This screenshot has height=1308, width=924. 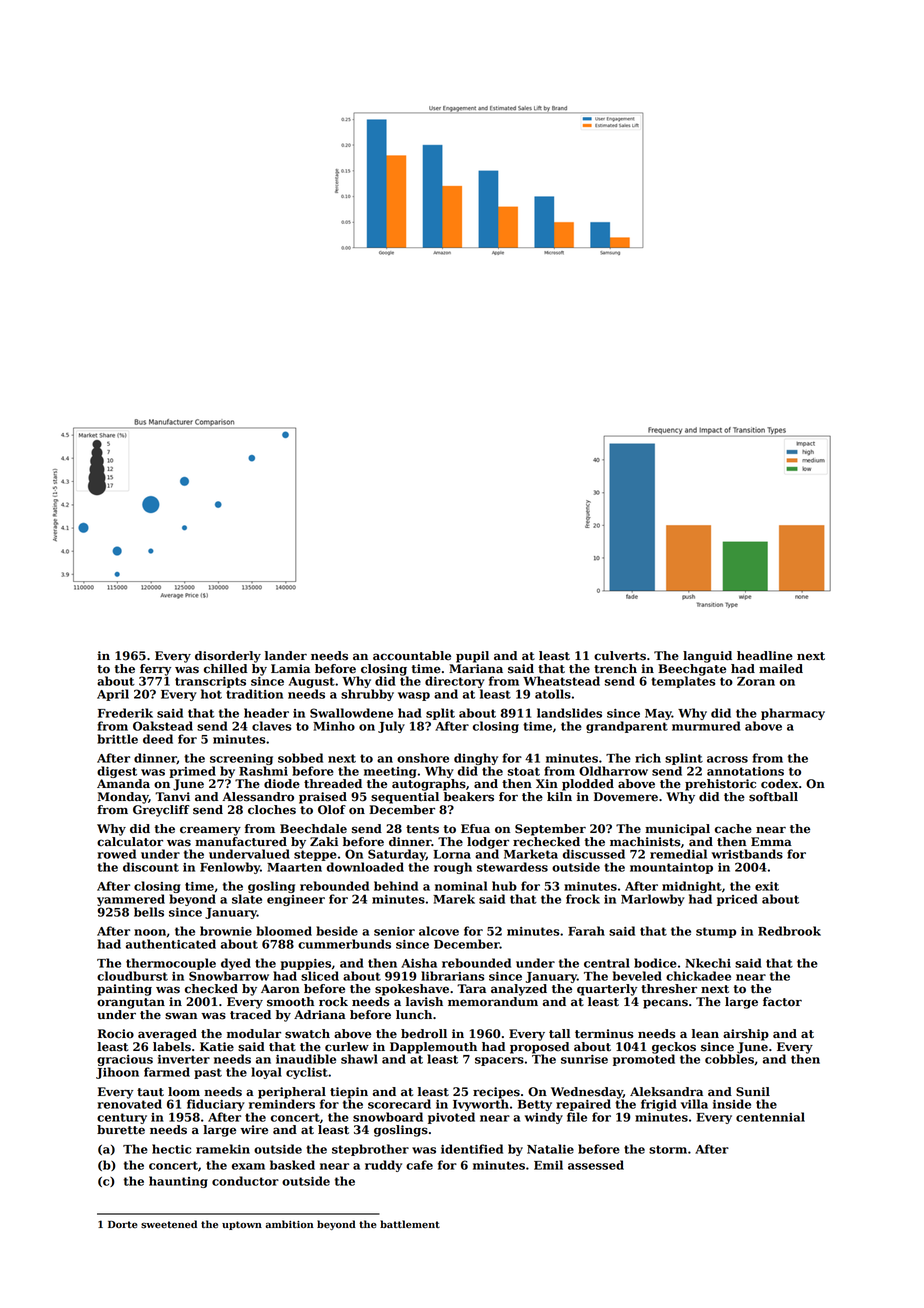 I want to click on Oldharrow, so click(x=613, y=771).
